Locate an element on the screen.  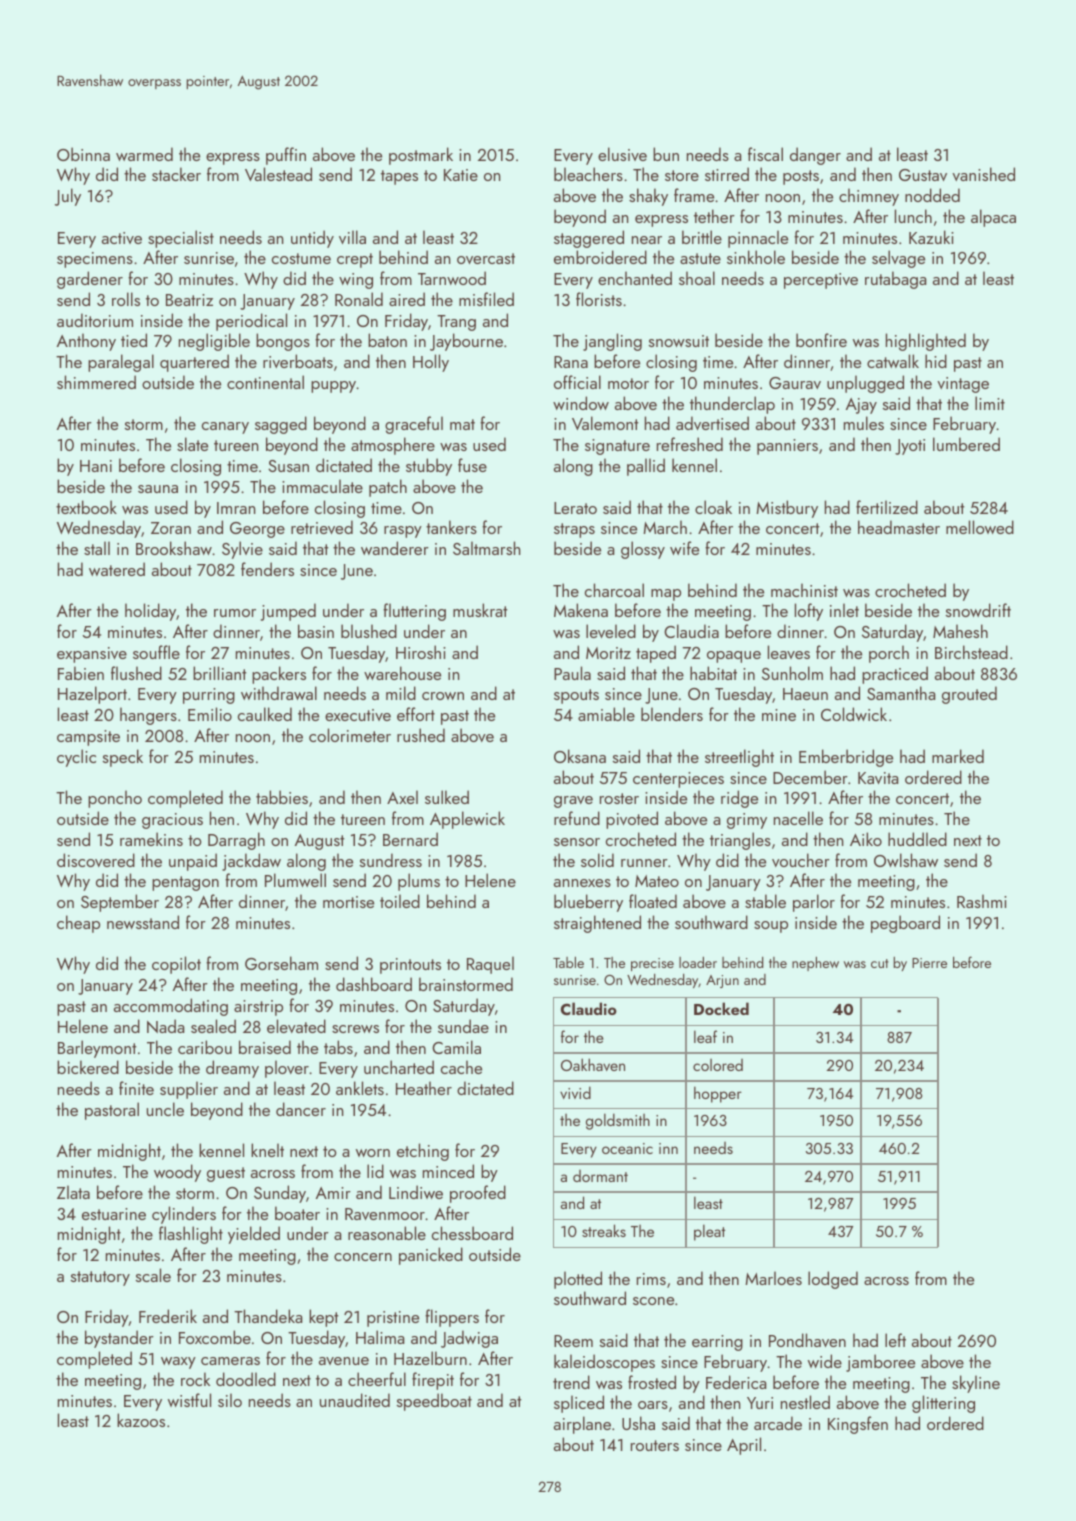
danger is located at coordinates (815, 156).
